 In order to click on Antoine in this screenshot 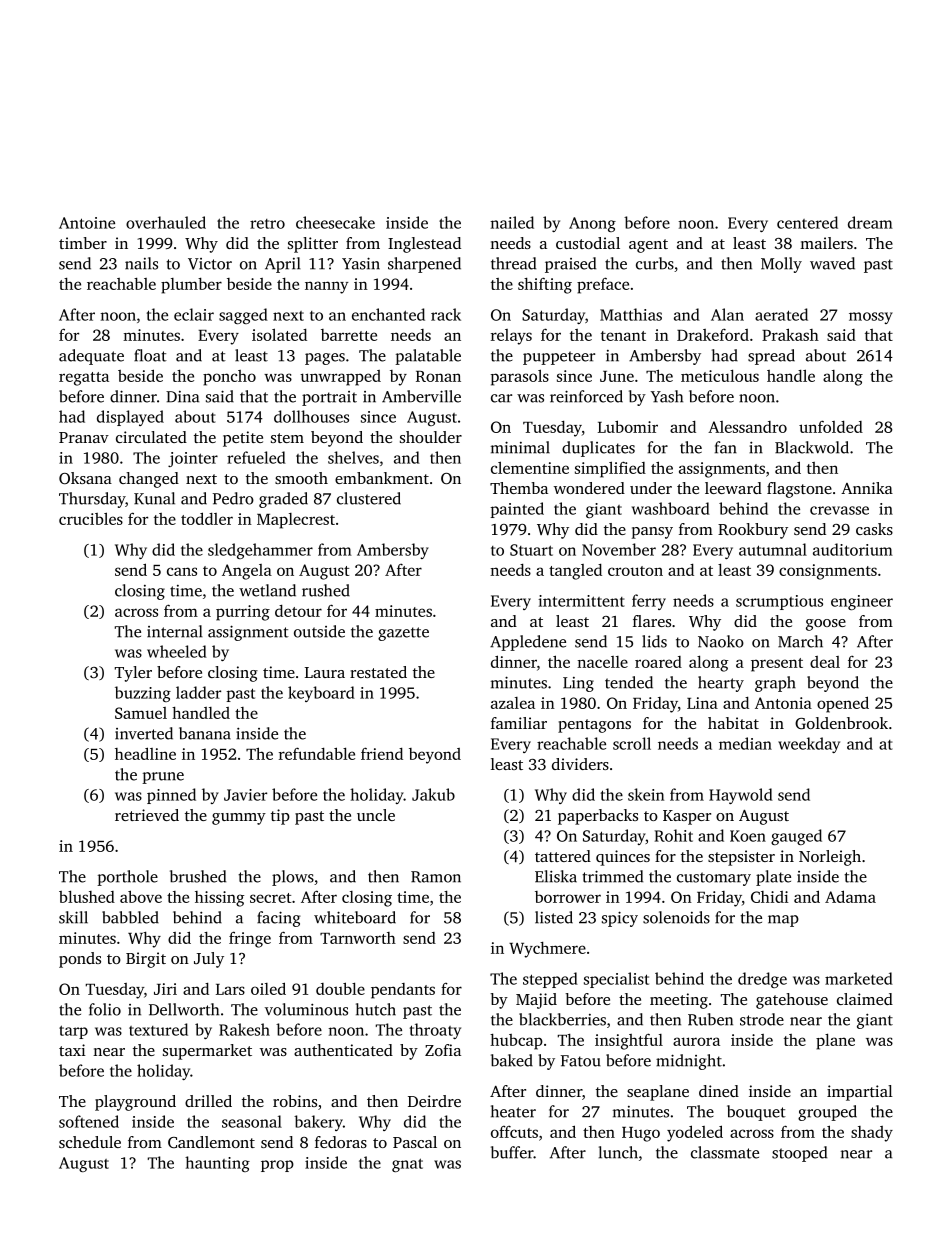, I will do `click(87, 223)`.
